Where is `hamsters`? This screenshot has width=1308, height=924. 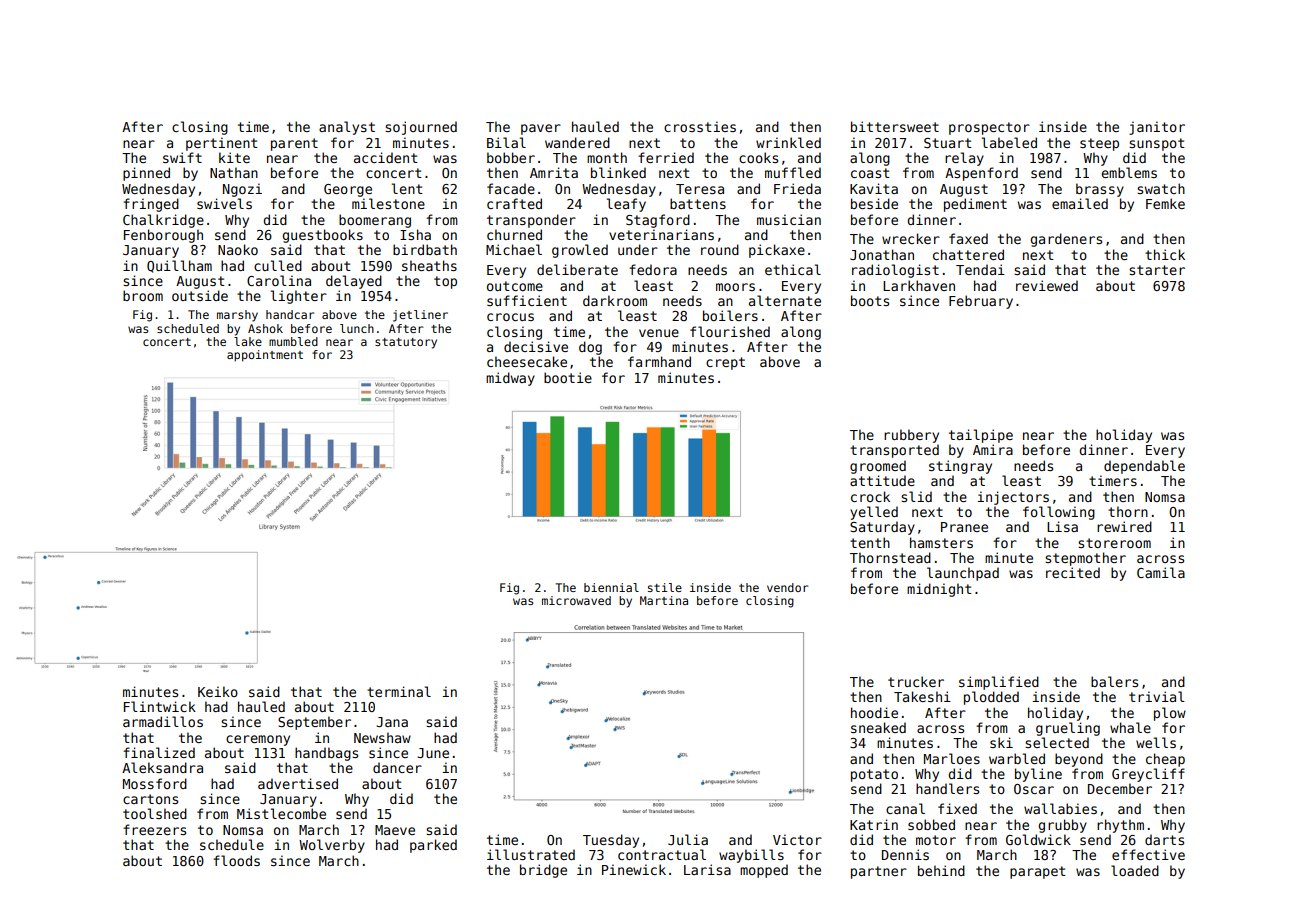 hamsters is located at coordinates (941, 542).
